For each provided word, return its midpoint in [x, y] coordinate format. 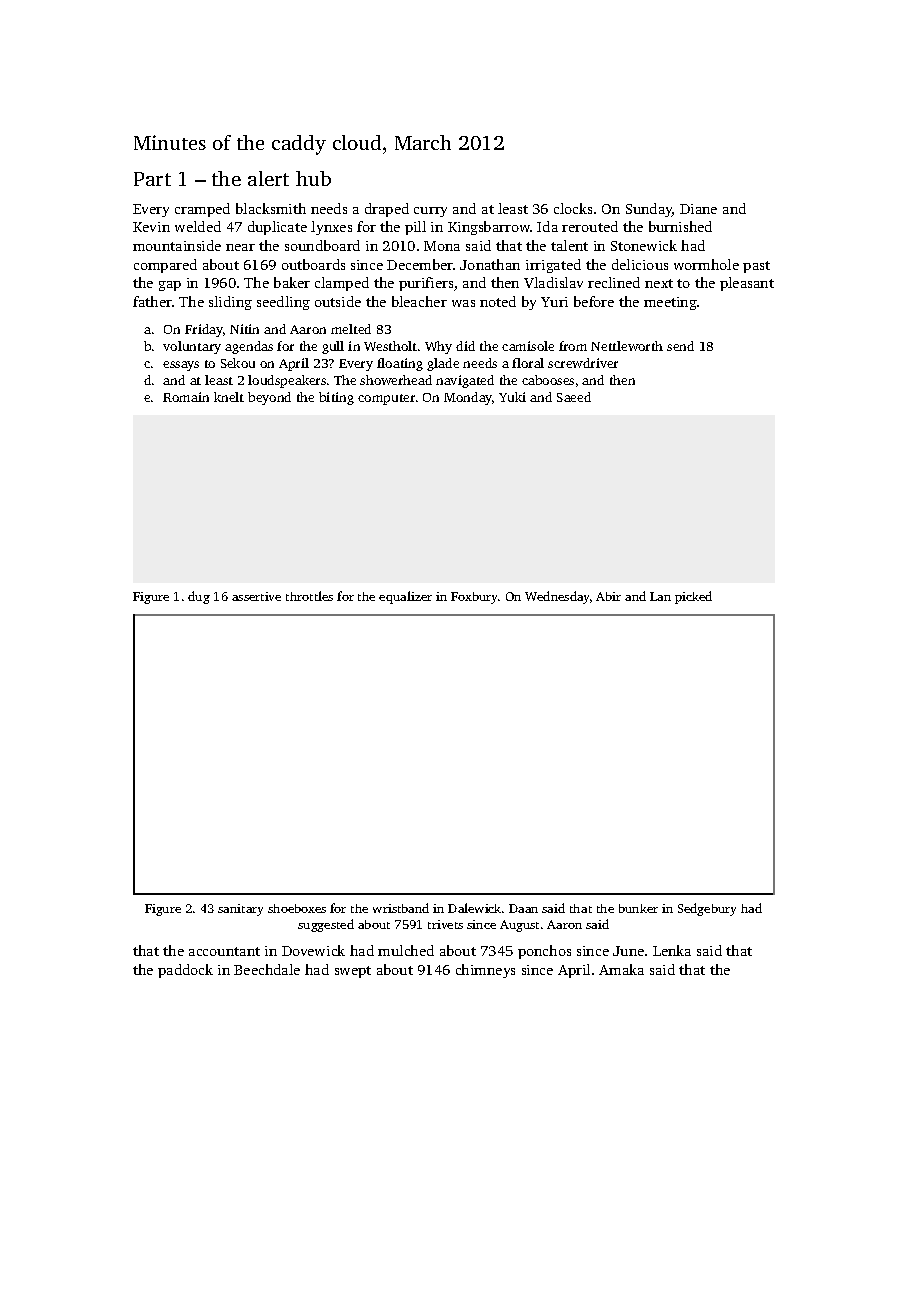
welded [198, 226]
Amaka [621, 969]
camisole [528, 346]
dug [199, 597]
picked [693, 597]
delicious [640, 264]
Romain [186, 397]
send [680, 346]
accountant [224, 951]
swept [353, 972]
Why [438, 347]
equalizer [405, 597]
